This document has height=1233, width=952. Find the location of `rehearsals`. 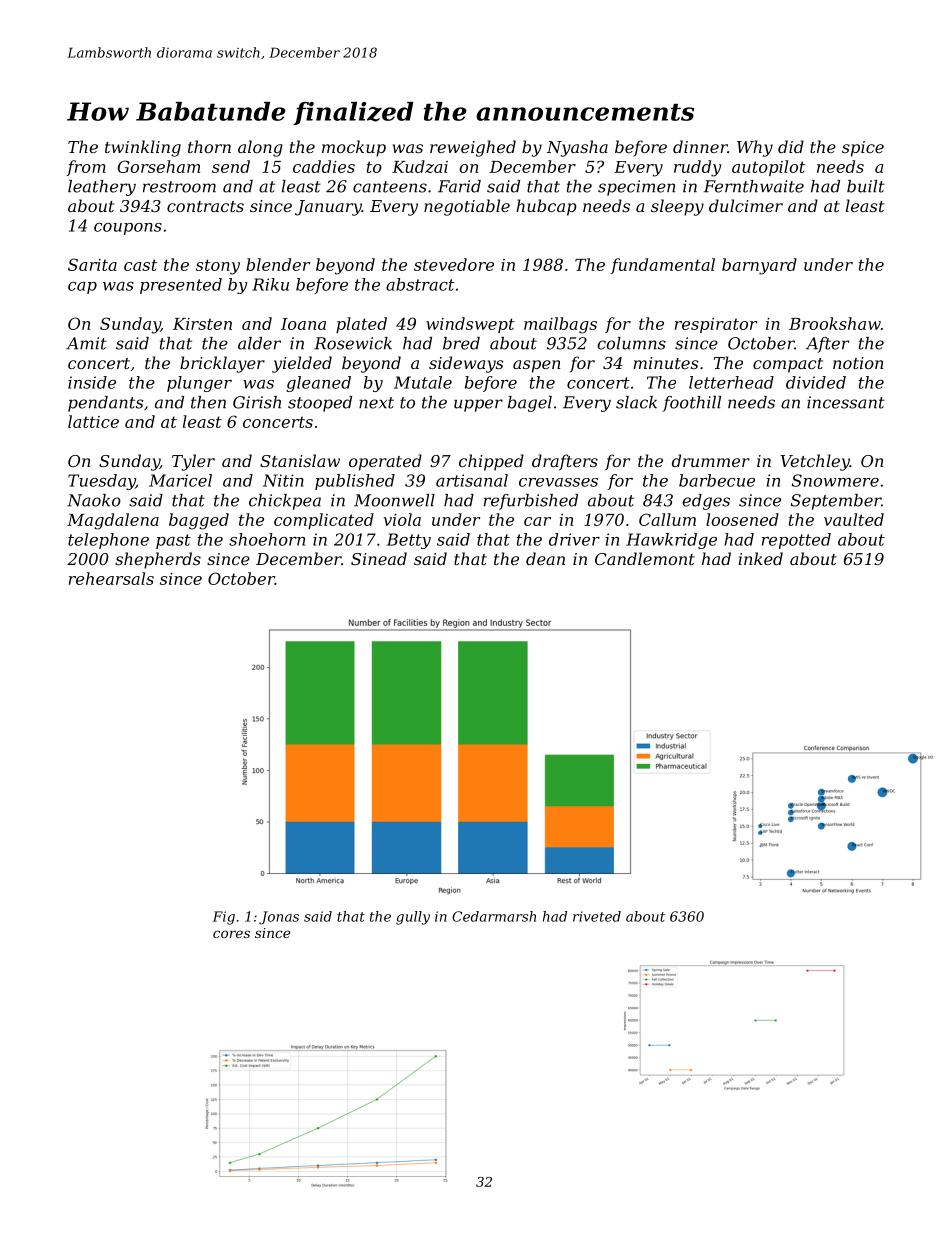

rehearsals is located at coordinates (111, 578).
